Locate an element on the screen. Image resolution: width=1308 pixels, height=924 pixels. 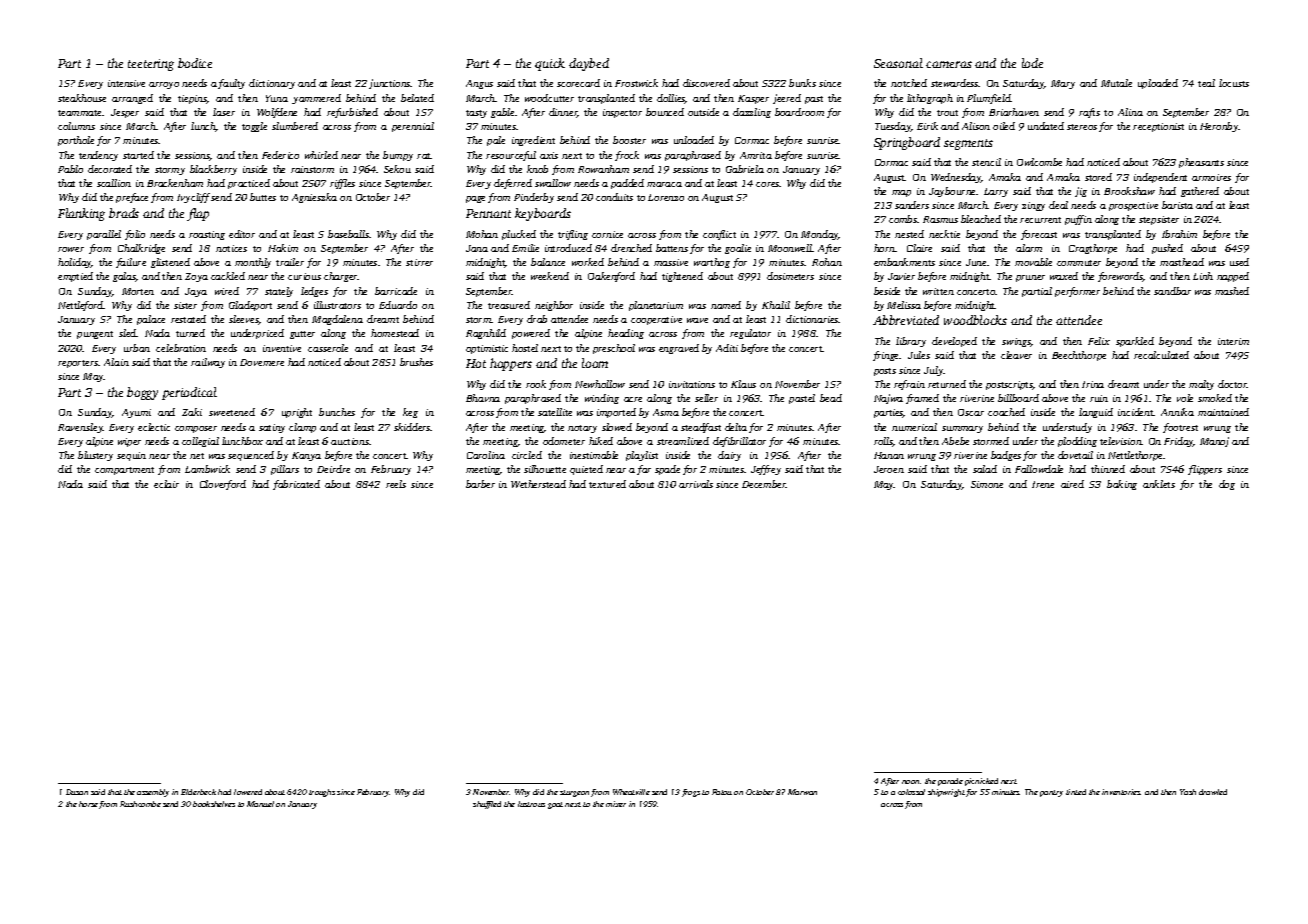
locusts is located at coordinates (1234, 83).
